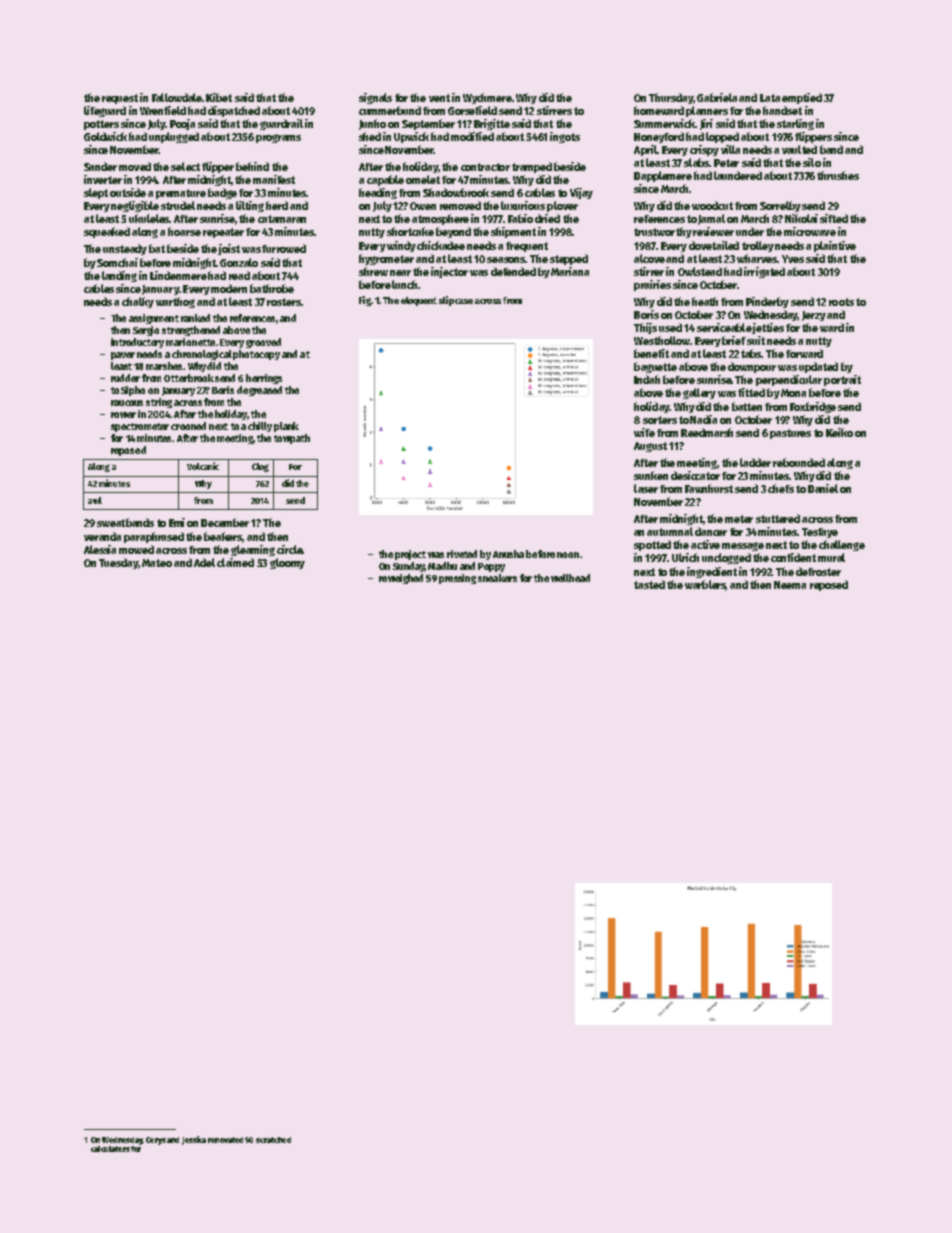 The width and height of the page is (952, 1233). What do you see at coordinates (487, 98) in the page?
I see `Wychmere` at bounding box center [487, 98].
